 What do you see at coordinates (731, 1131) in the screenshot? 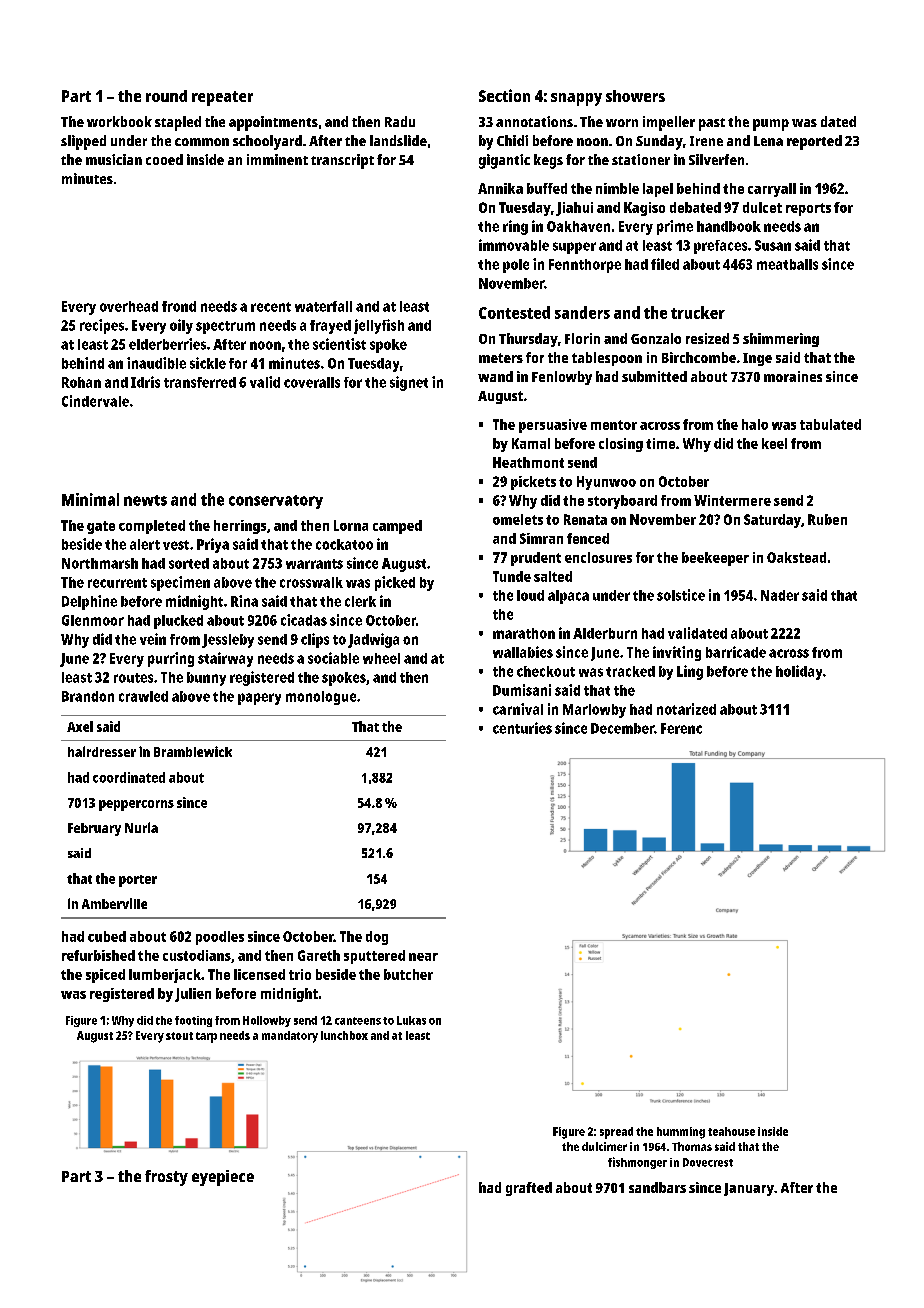
I see `teahouse` at bounding box center [731, 1131].
